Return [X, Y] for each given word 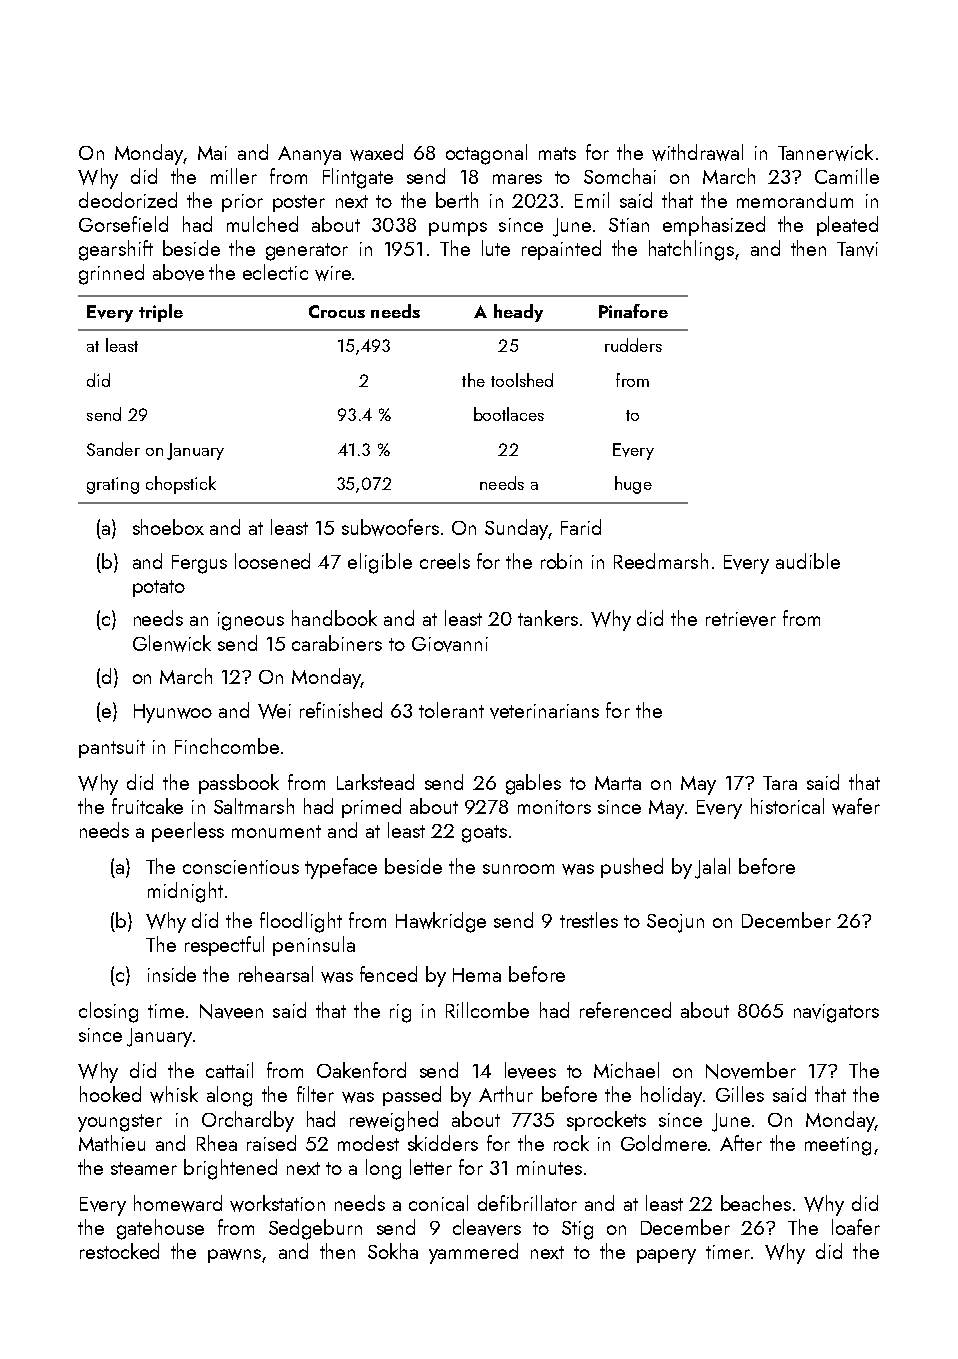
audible [808, 561]
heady [518, 313]
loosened [272, 561]
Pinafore [633, 311]
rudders [633, 345]
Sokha [393, 1251]
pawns [234, 1256]
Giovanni [450, 644]
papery [666, 1256]
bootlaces [509, 414]
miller [234, 176]
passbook [239, 784]
